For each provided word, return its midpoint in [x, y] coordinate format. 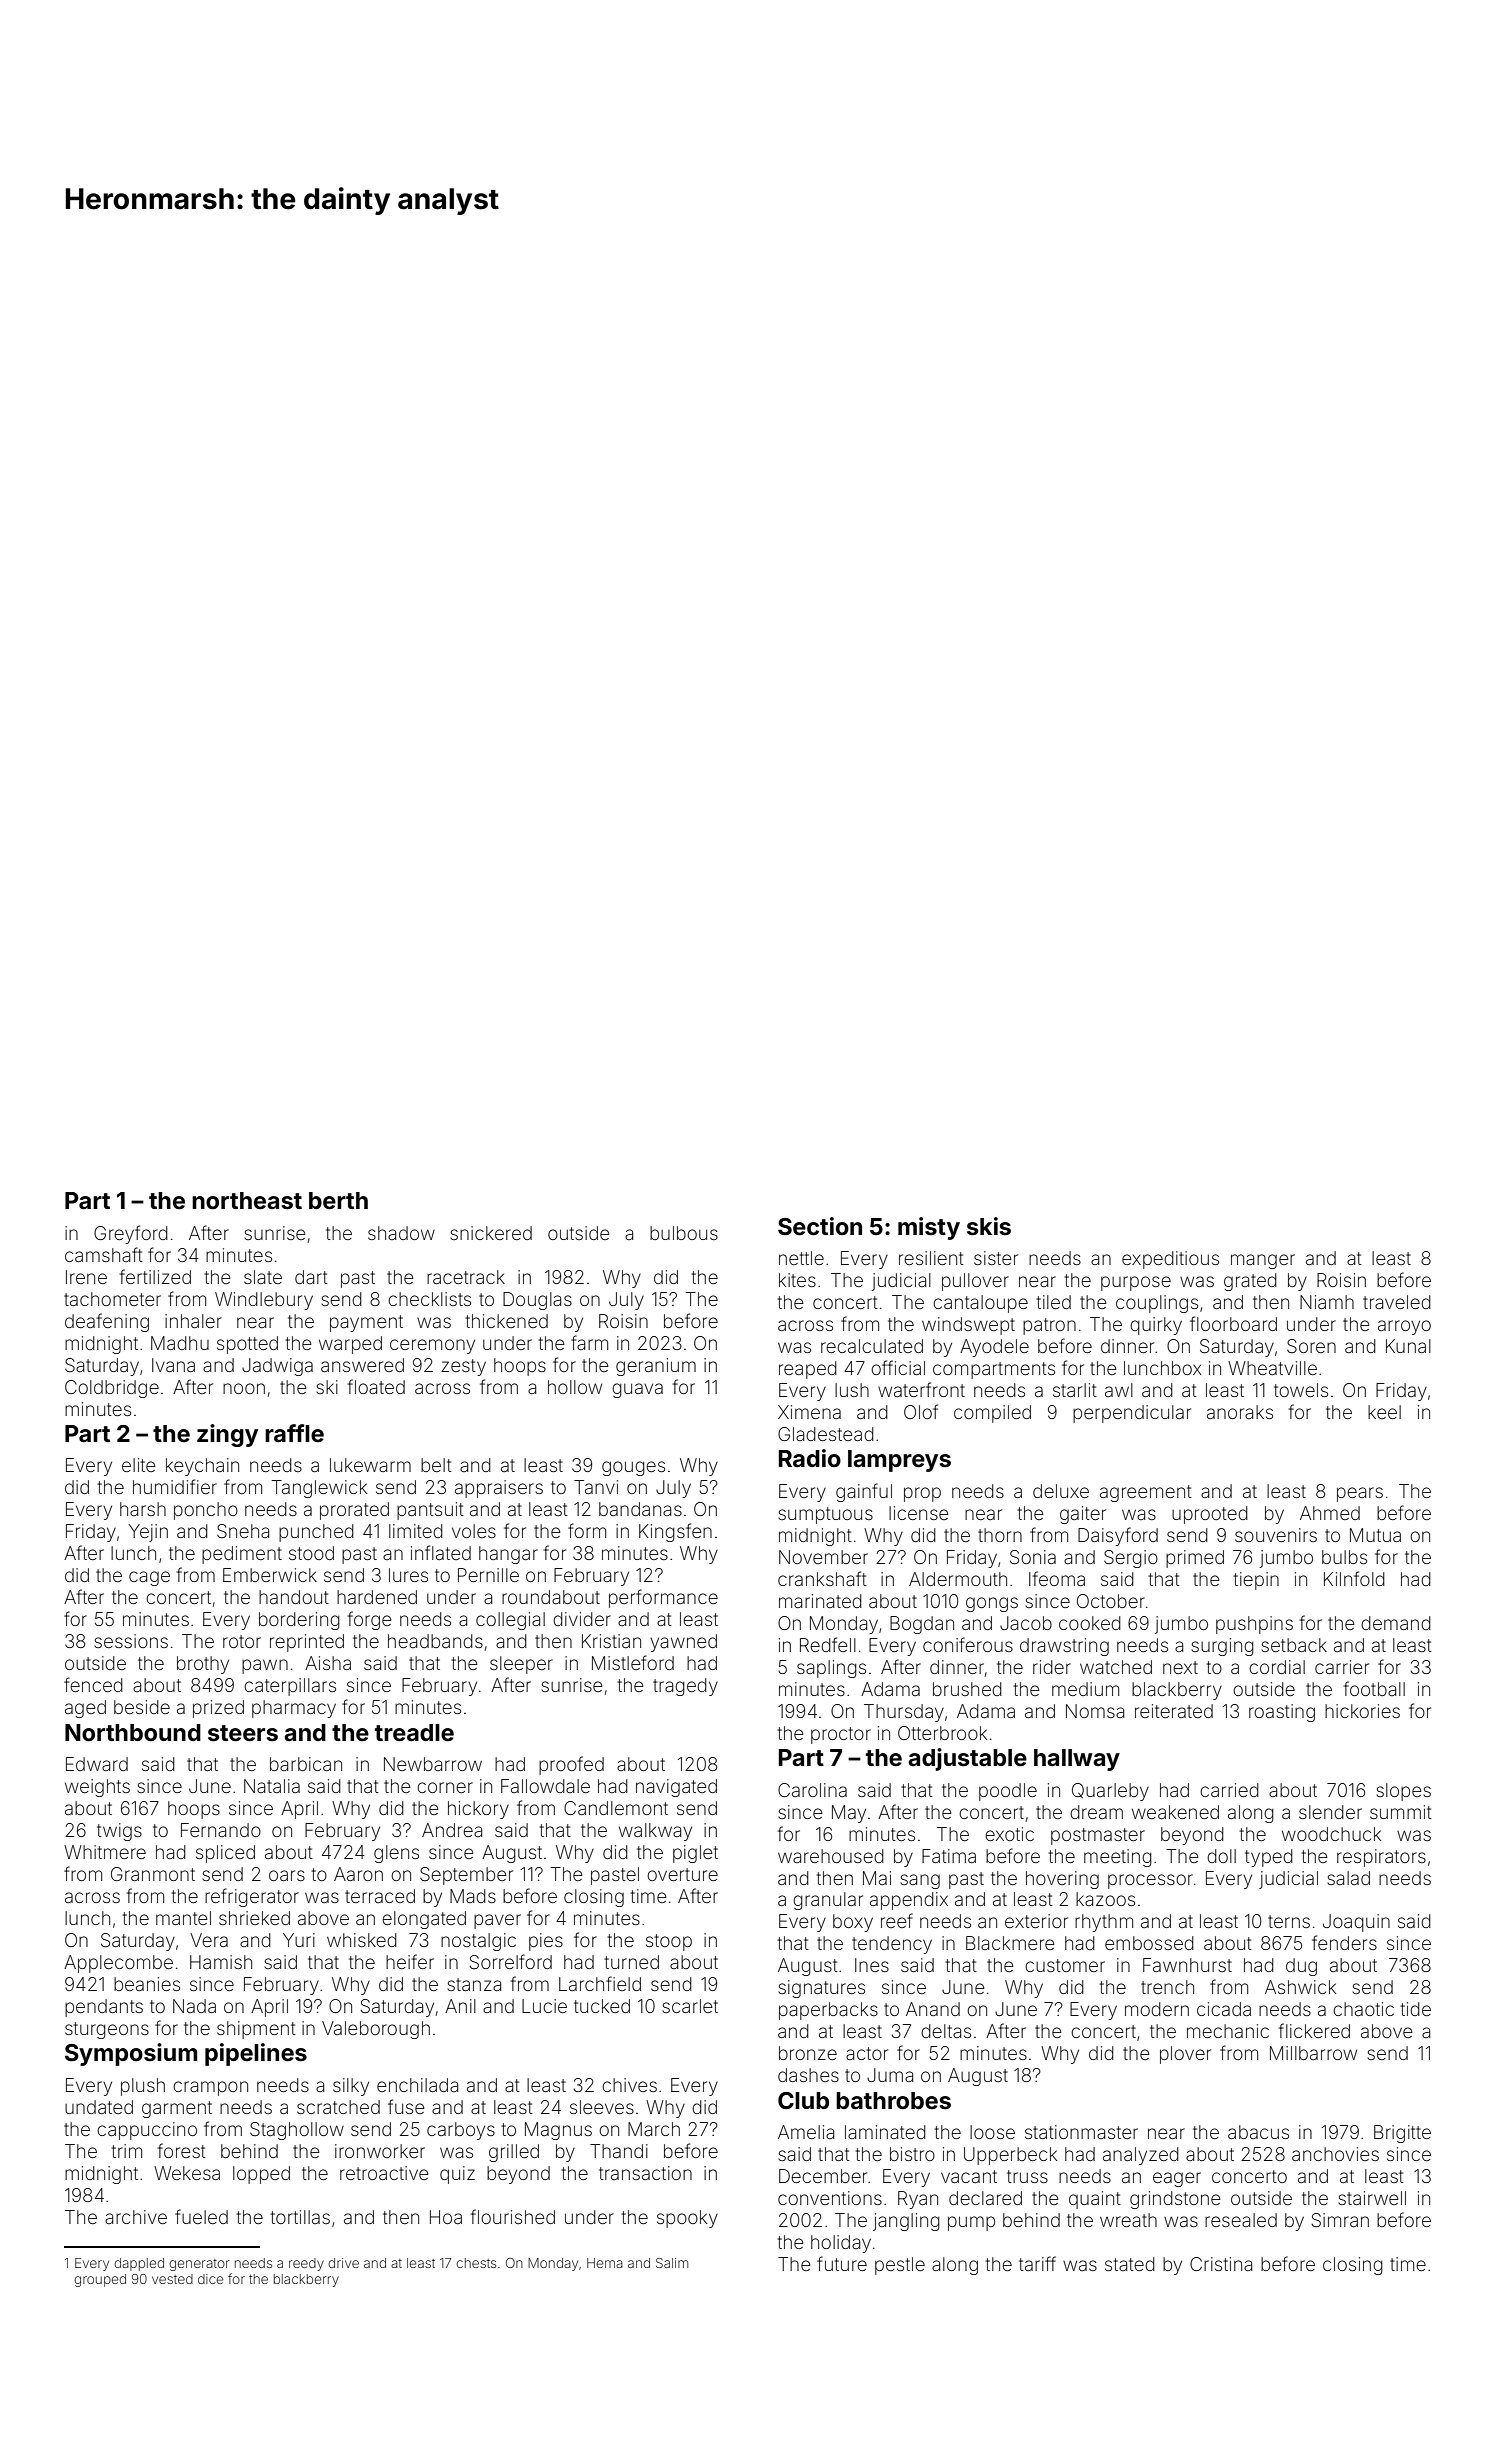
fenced [93, 1684]
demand [1396, 1623]
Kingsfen [675, 1532]
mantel [183, 1918]
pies [546, 1942]
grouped [100, 2280]
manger [1263, 1261]
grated [1250, 1282]
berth [338, 1201]
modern [1157, 2009]
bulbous [684, 1233]
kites [797, 1280]
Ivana [173, 1365]
